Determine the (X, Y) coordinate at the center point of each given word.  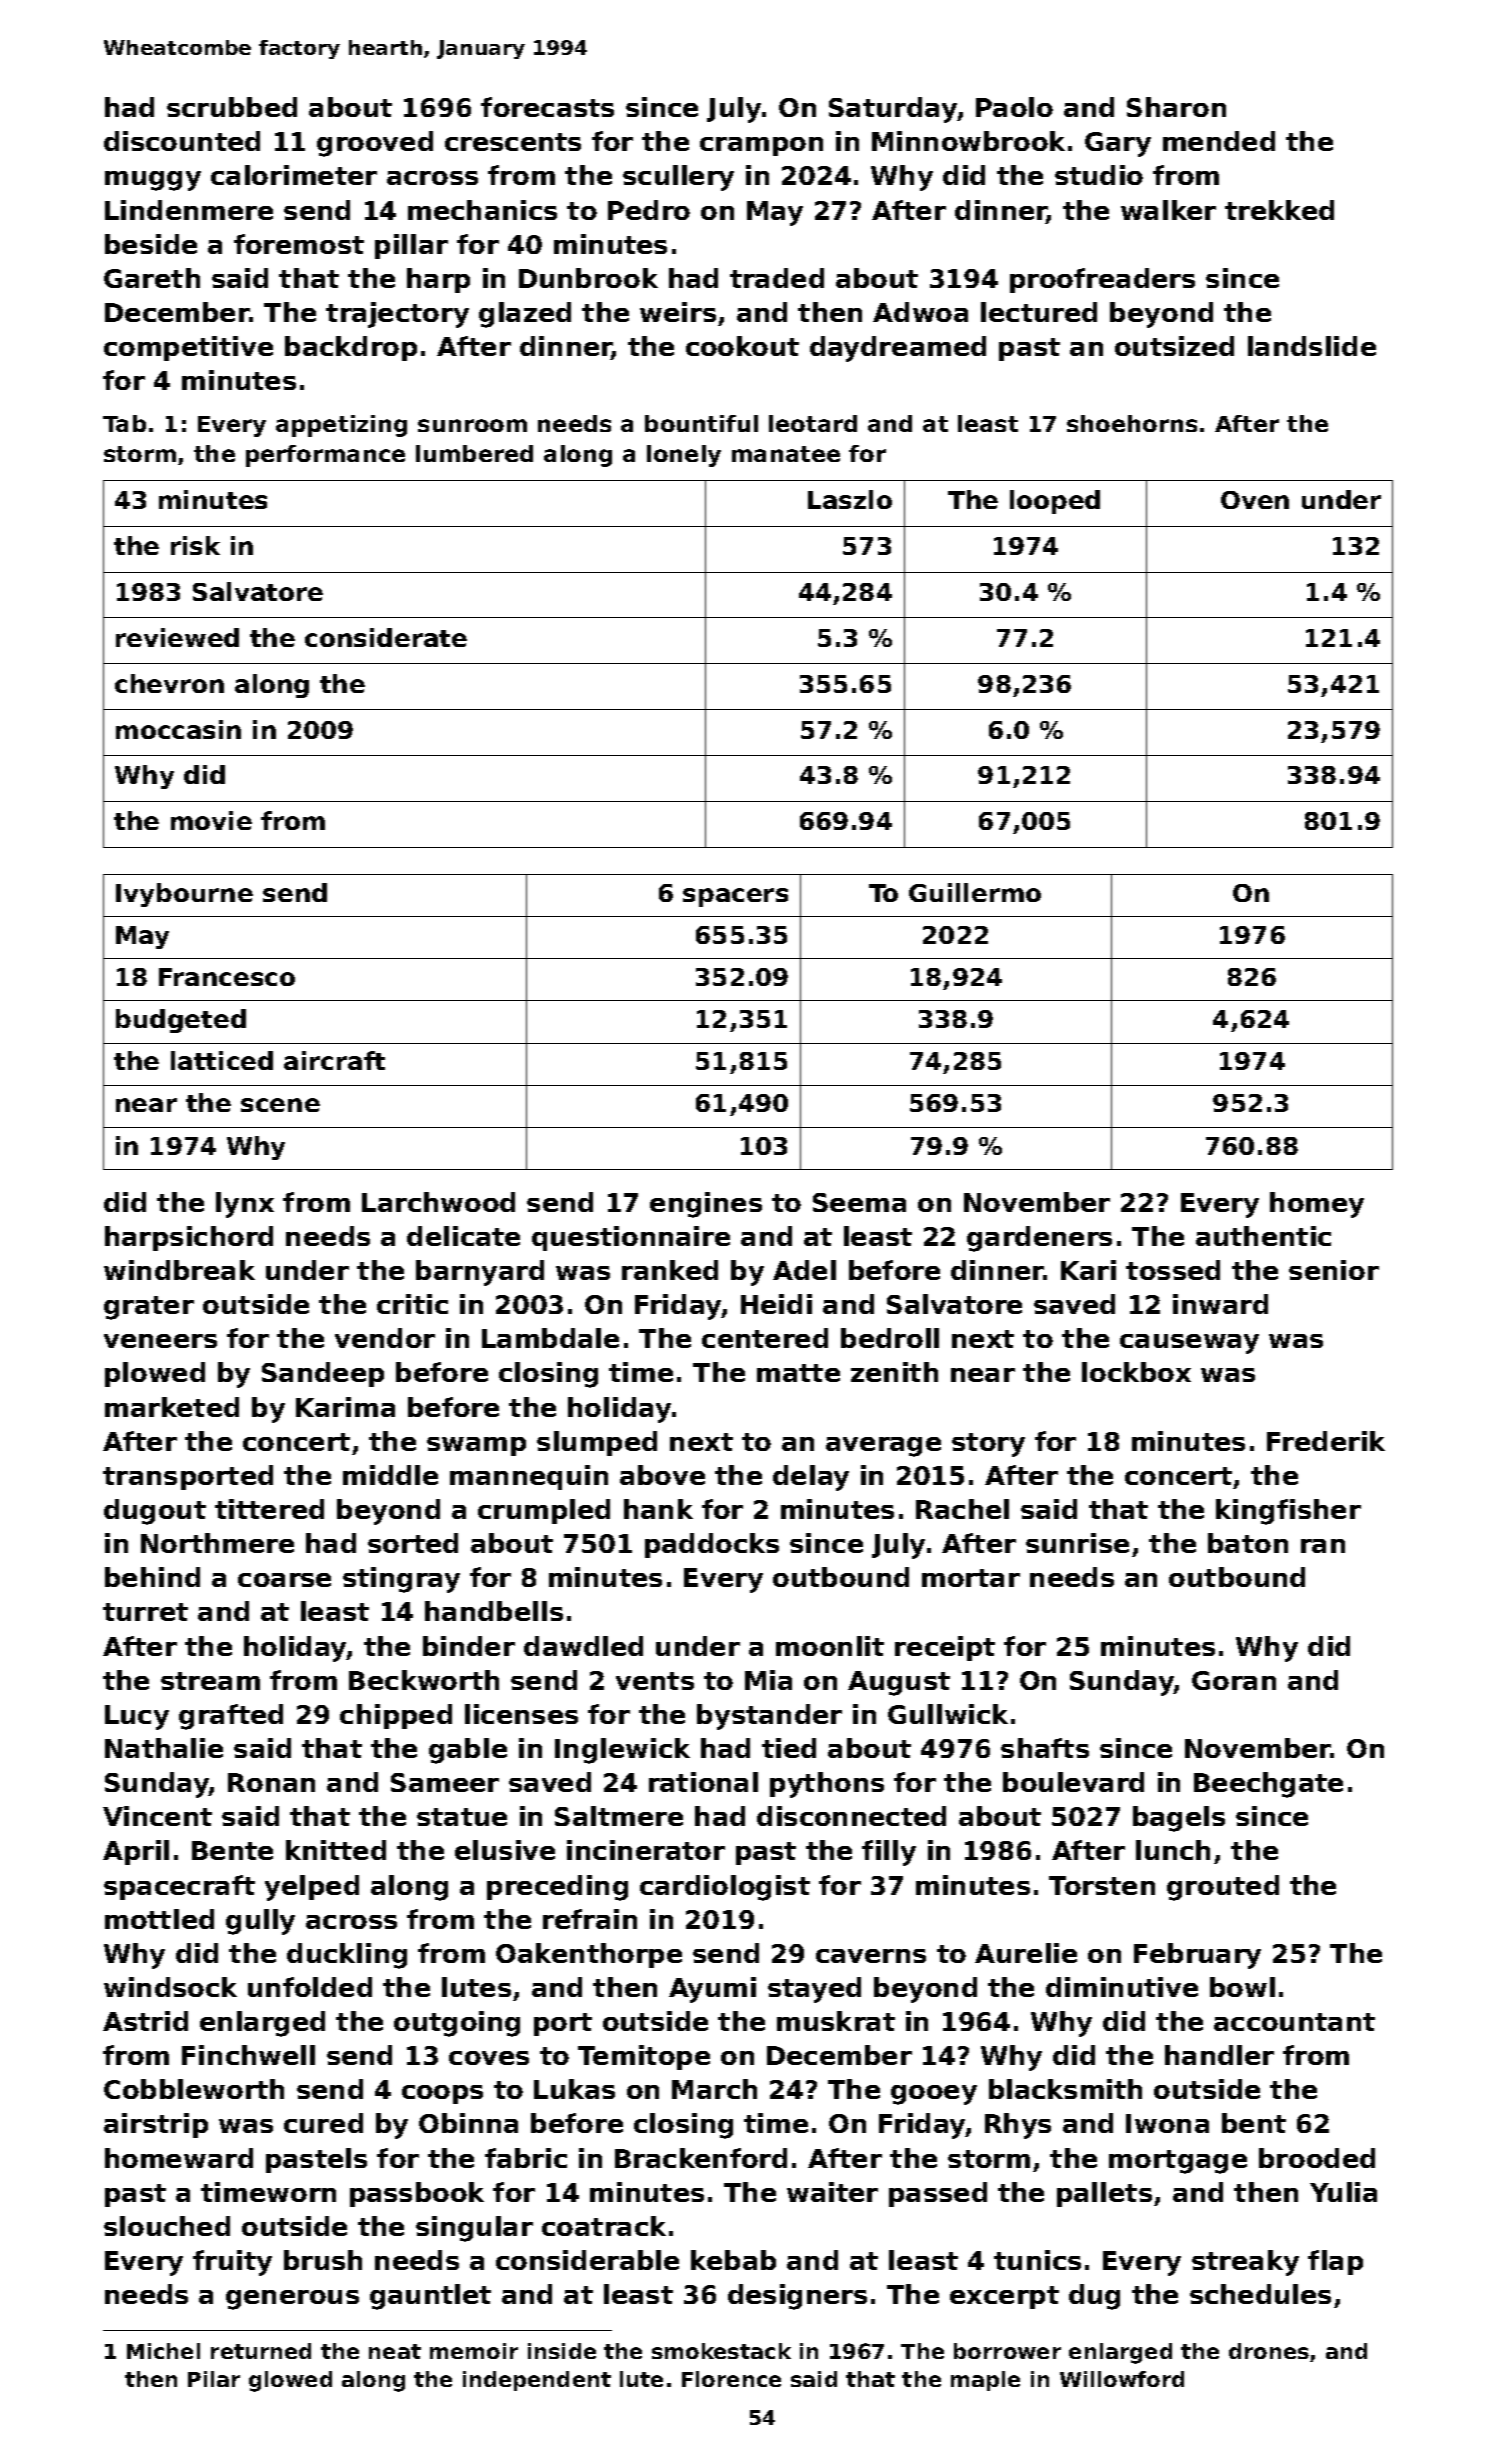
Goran (1234, 1680)
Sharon (1176, 107)
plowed (155, 1374)
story (988, 1445)
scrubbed (232, 107)
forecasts (547, 107)
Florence (731, 2379)
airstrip (156, 2125)
